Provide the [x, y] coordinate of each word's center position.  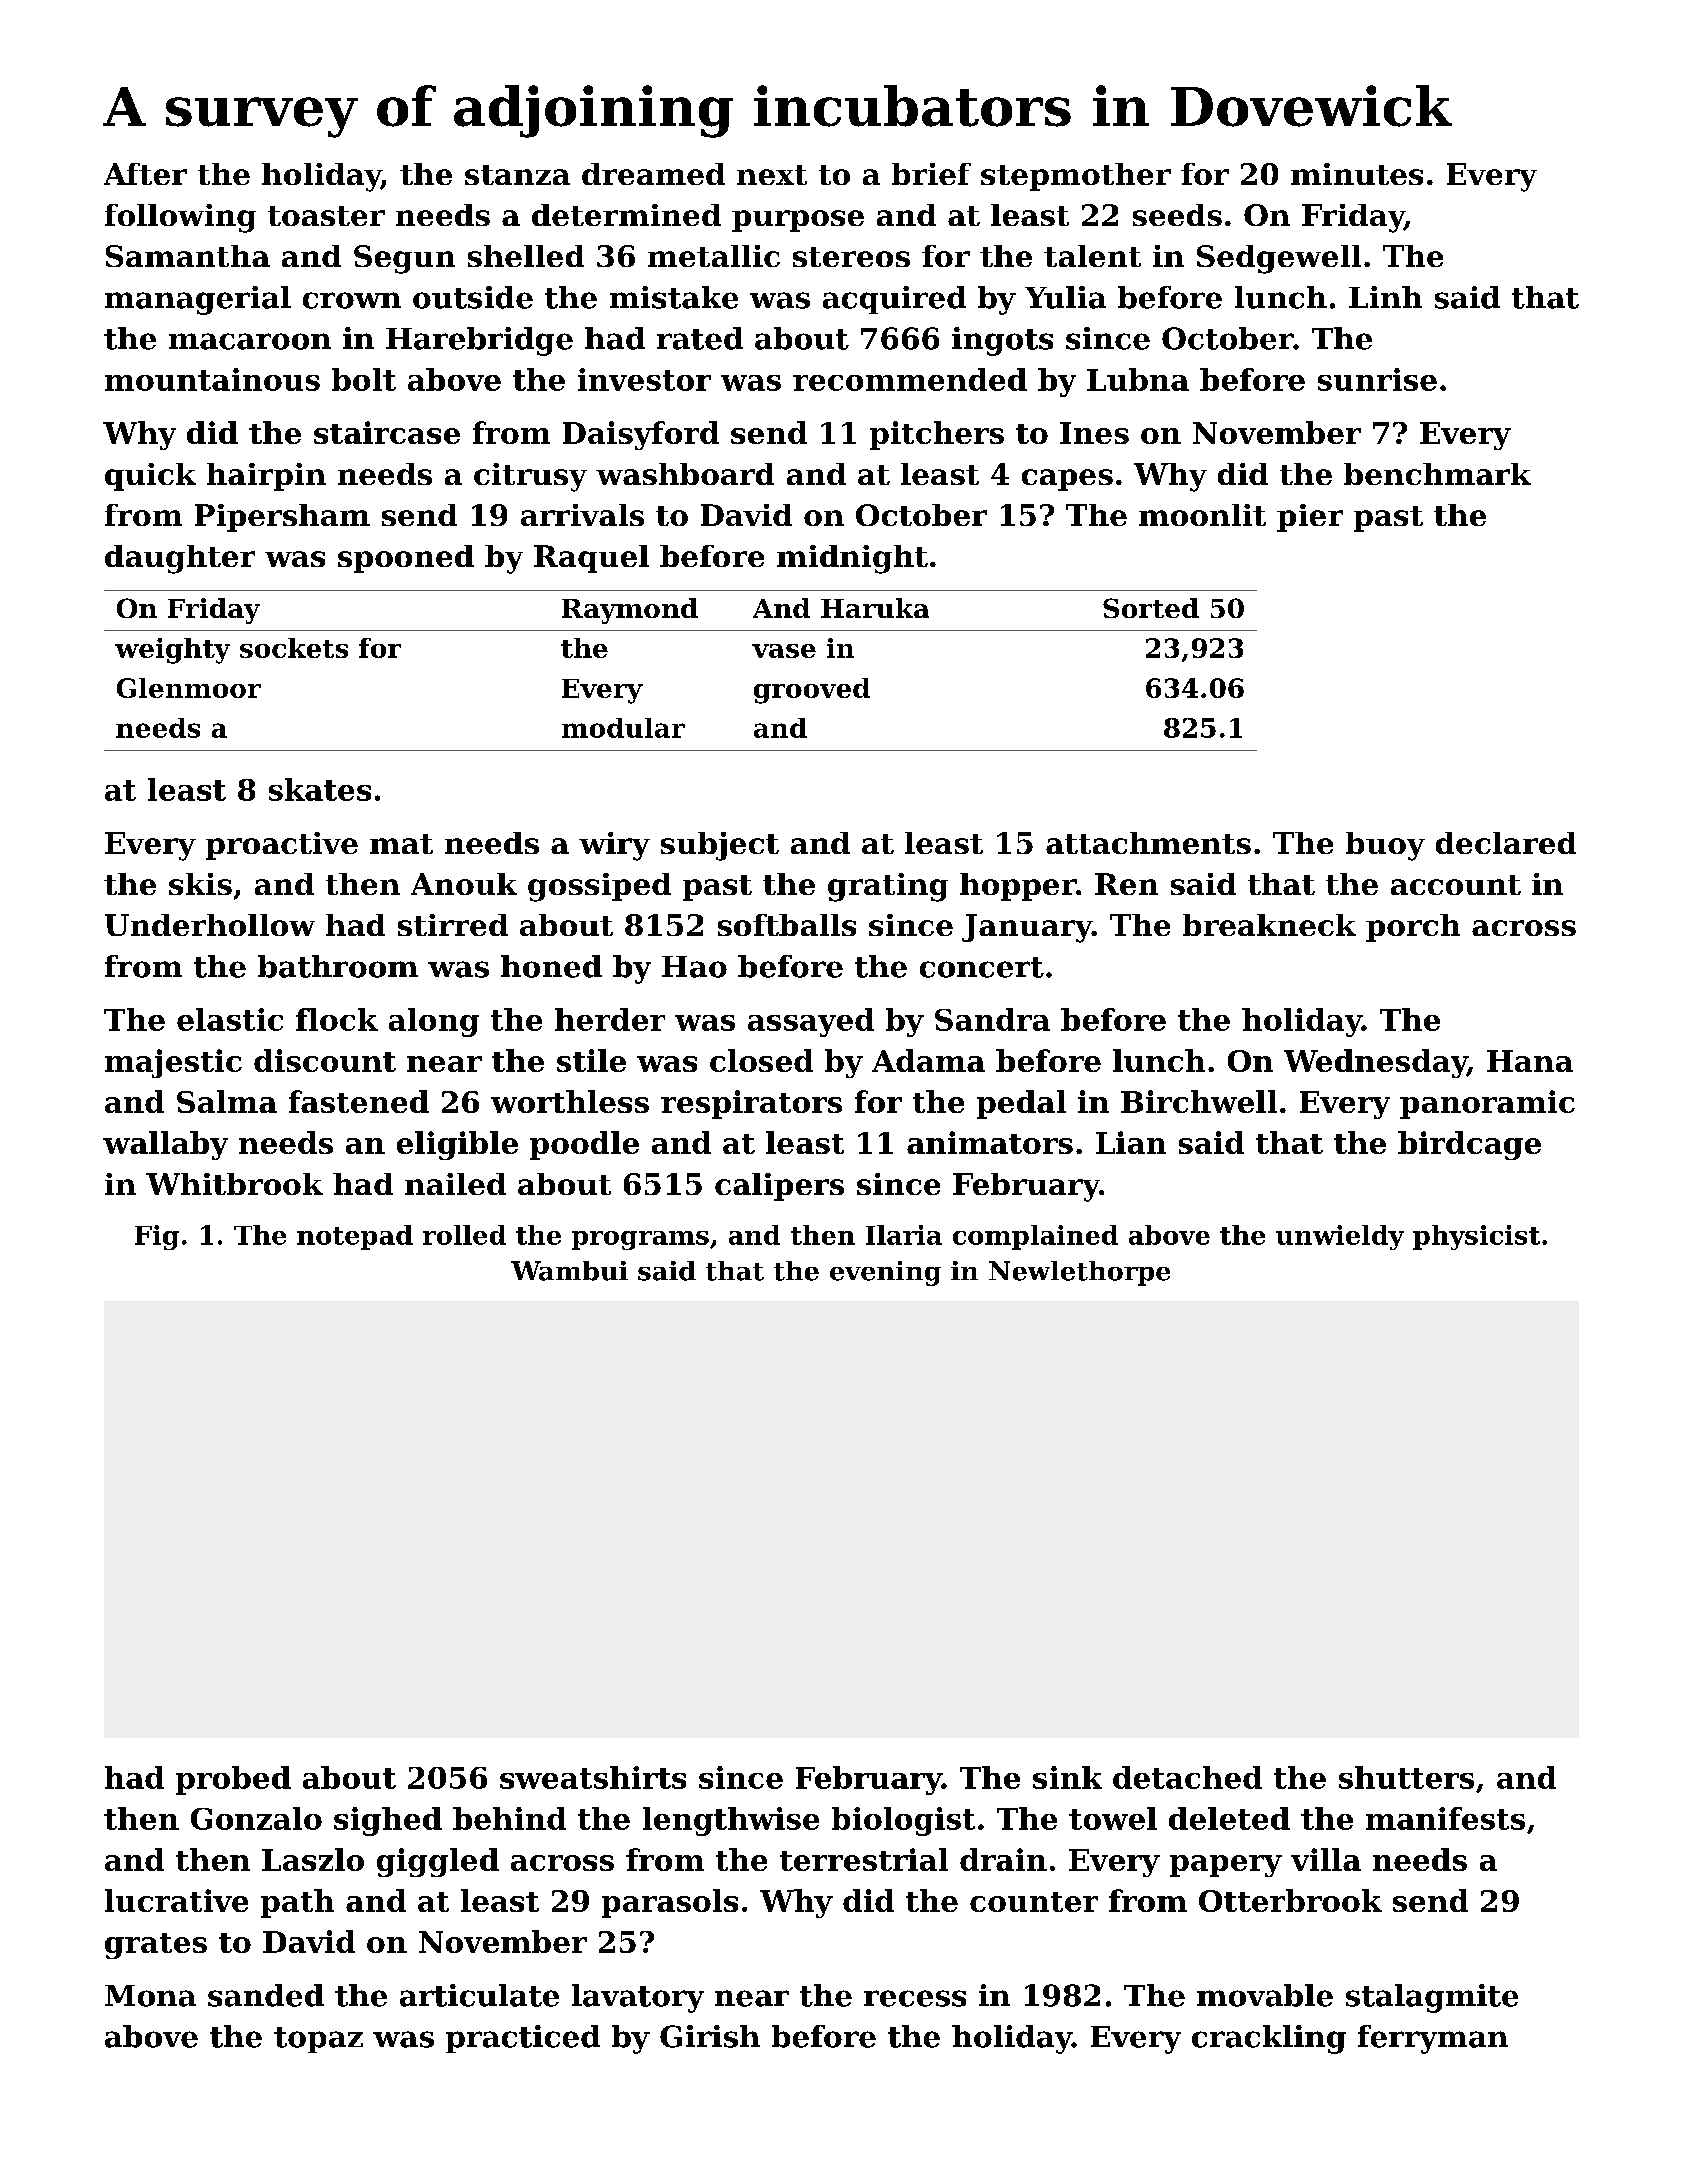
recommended [910, 379]
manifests [1445, 1818]
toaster [326, 216]
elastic [230, 1019]
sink [1067, 1777]
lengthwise [731, 1821]
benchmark [1437, 474]
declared [1506, 843]
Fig [157, 1237]
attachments [1148, 843]
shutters [1406, 1777]
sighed [388, 1821]
